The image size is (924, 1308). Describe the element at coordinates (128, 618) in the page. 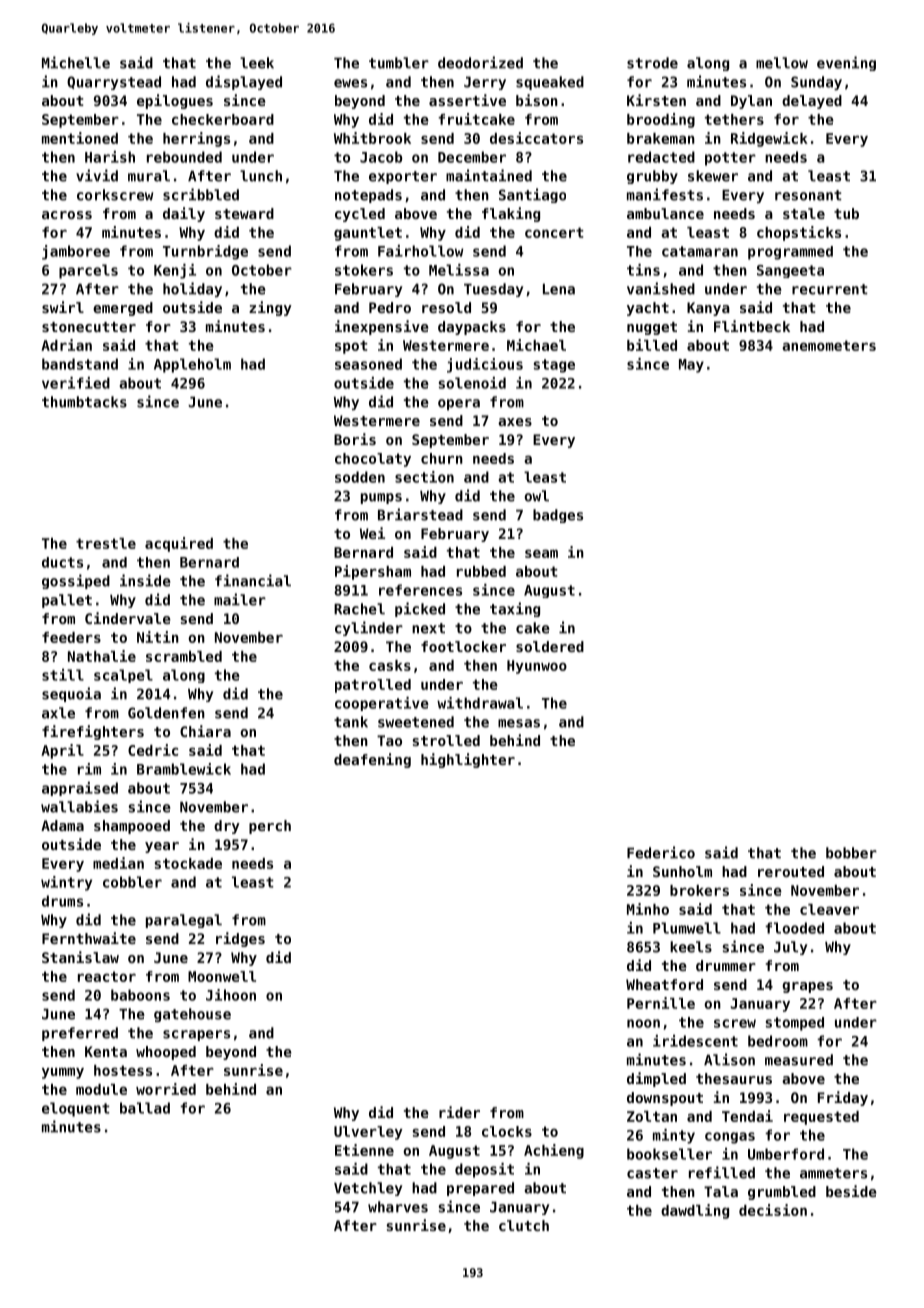

I see `Cindervale` at that location.
